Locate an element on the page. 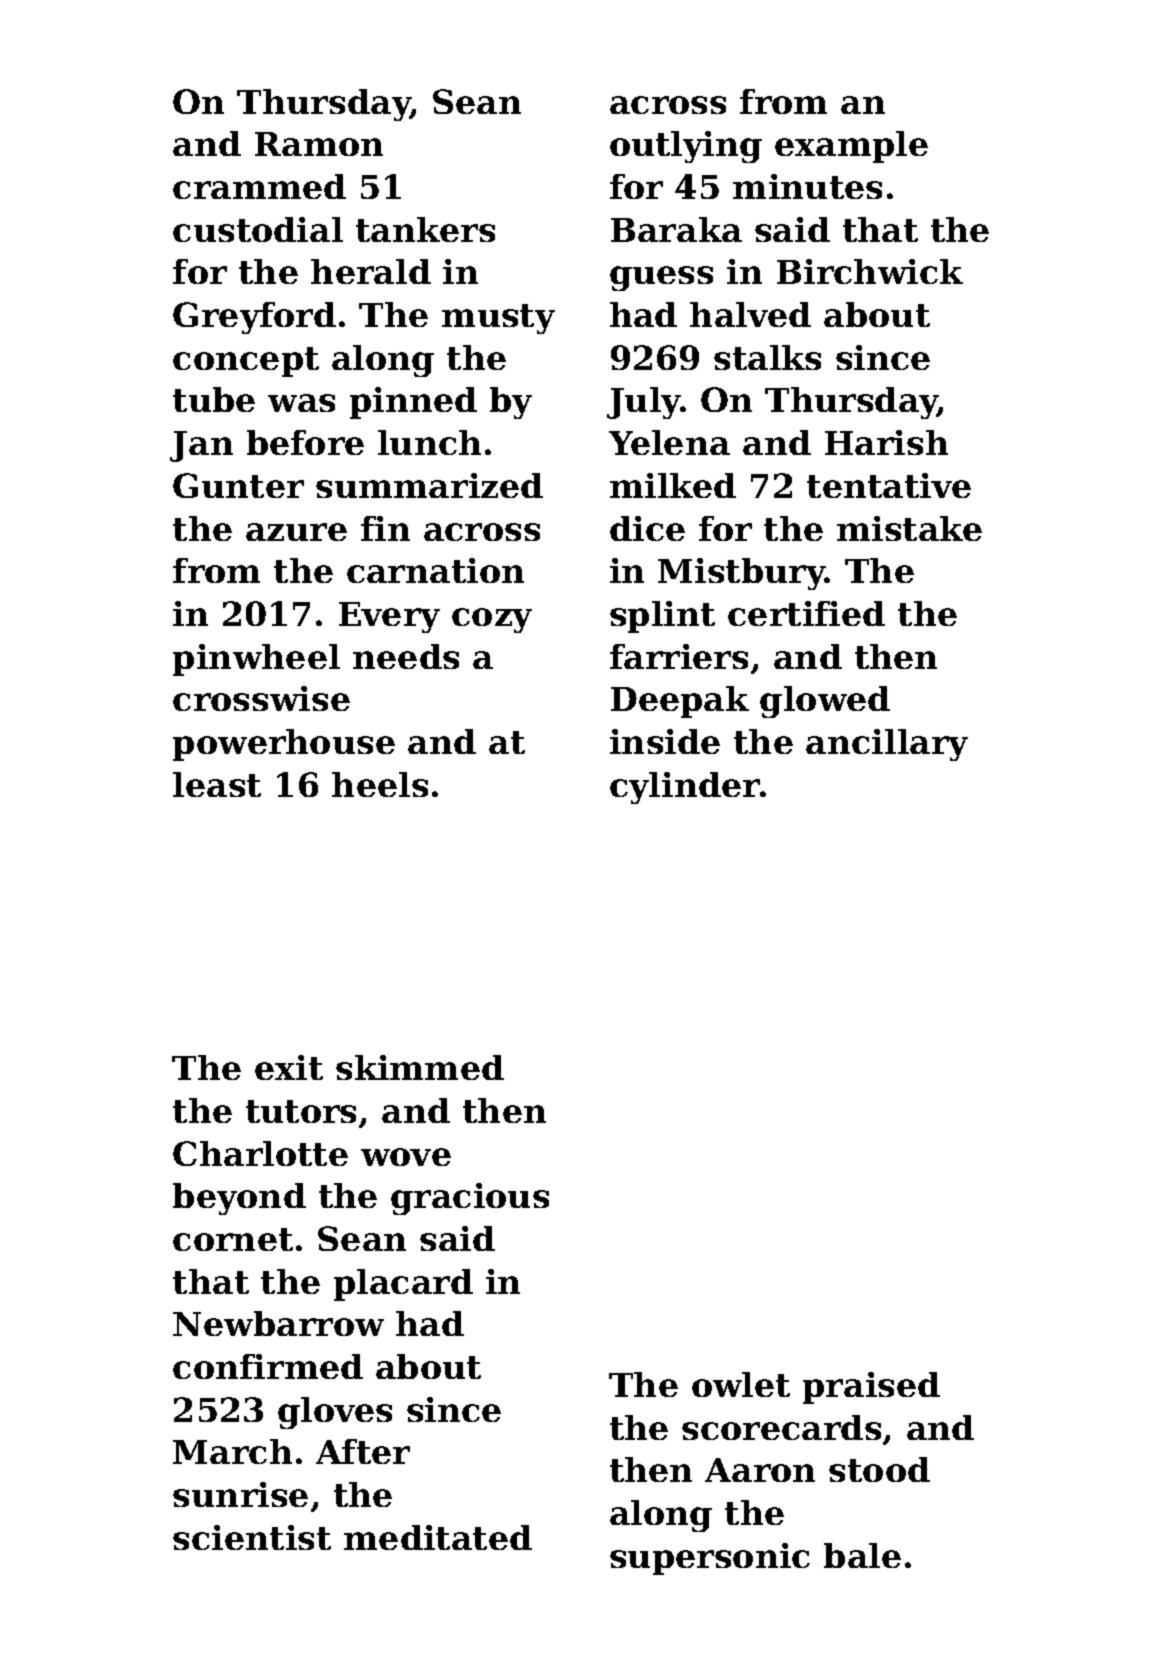  skimmed is located at coordinates (420, 1067).
